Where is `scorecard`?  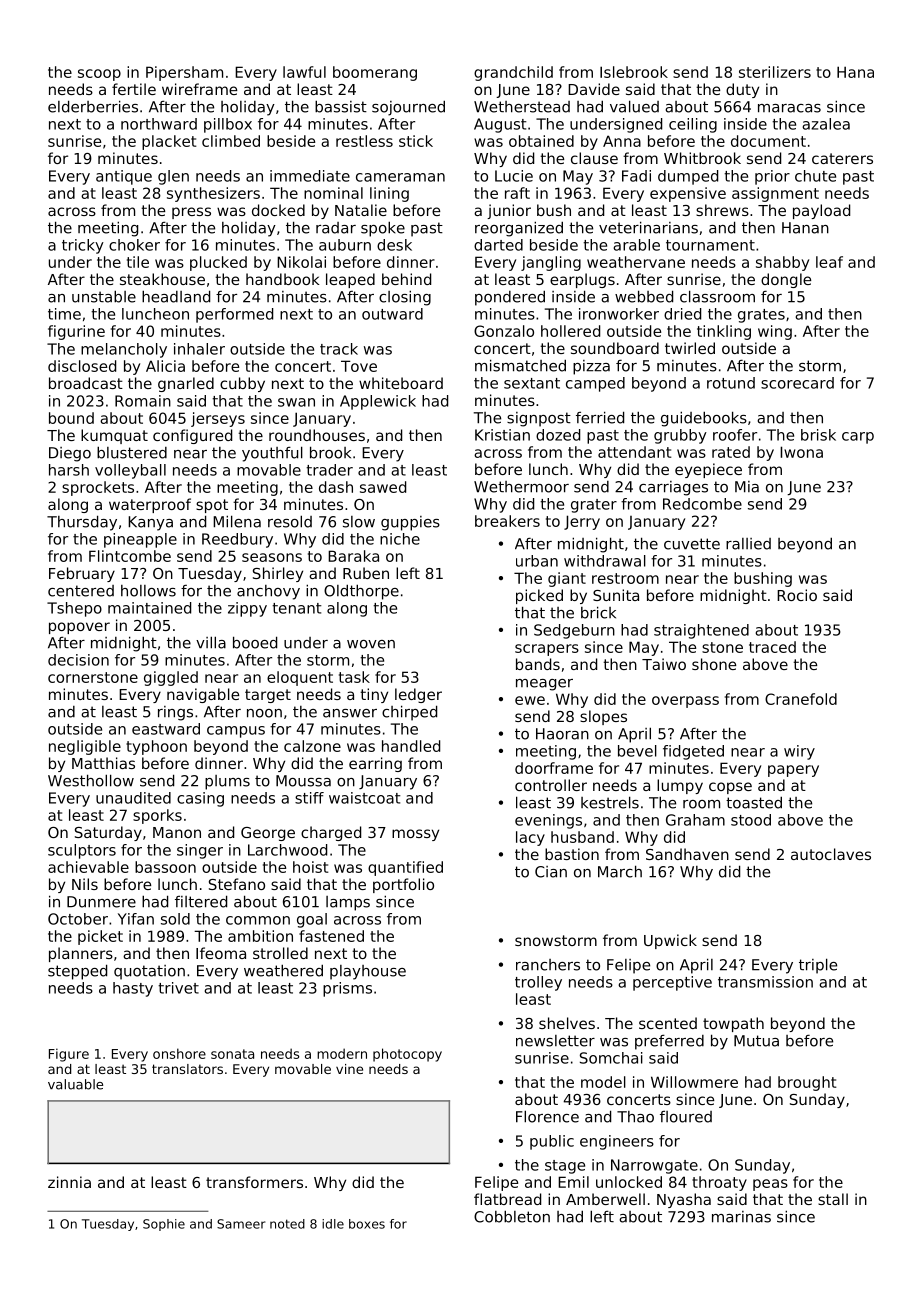
scorecard is located at coordinates (797, 383).
